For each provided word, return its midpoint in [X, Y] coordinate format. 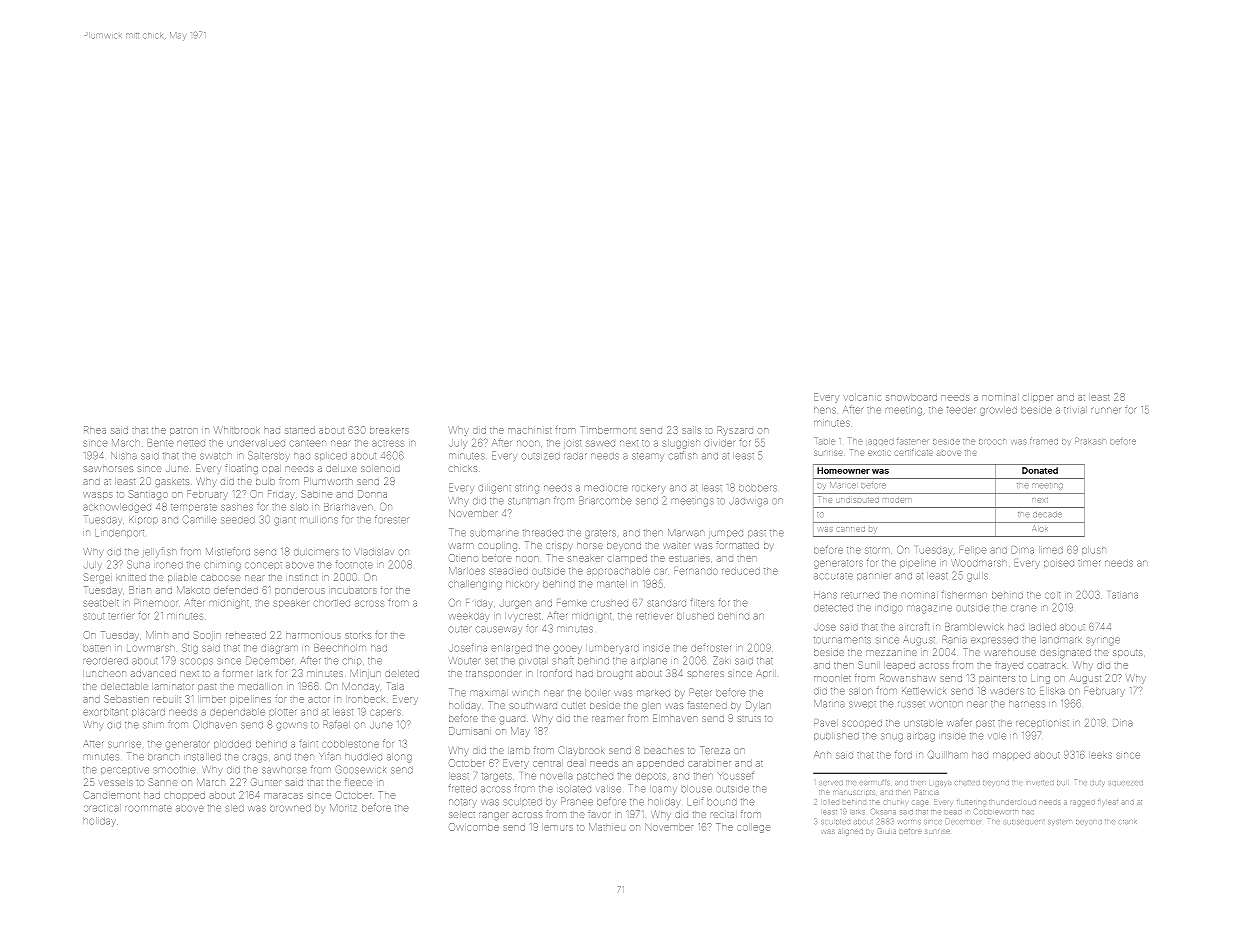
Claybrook [581, 750]
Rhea [95, 430]
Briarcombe [605, 501]
